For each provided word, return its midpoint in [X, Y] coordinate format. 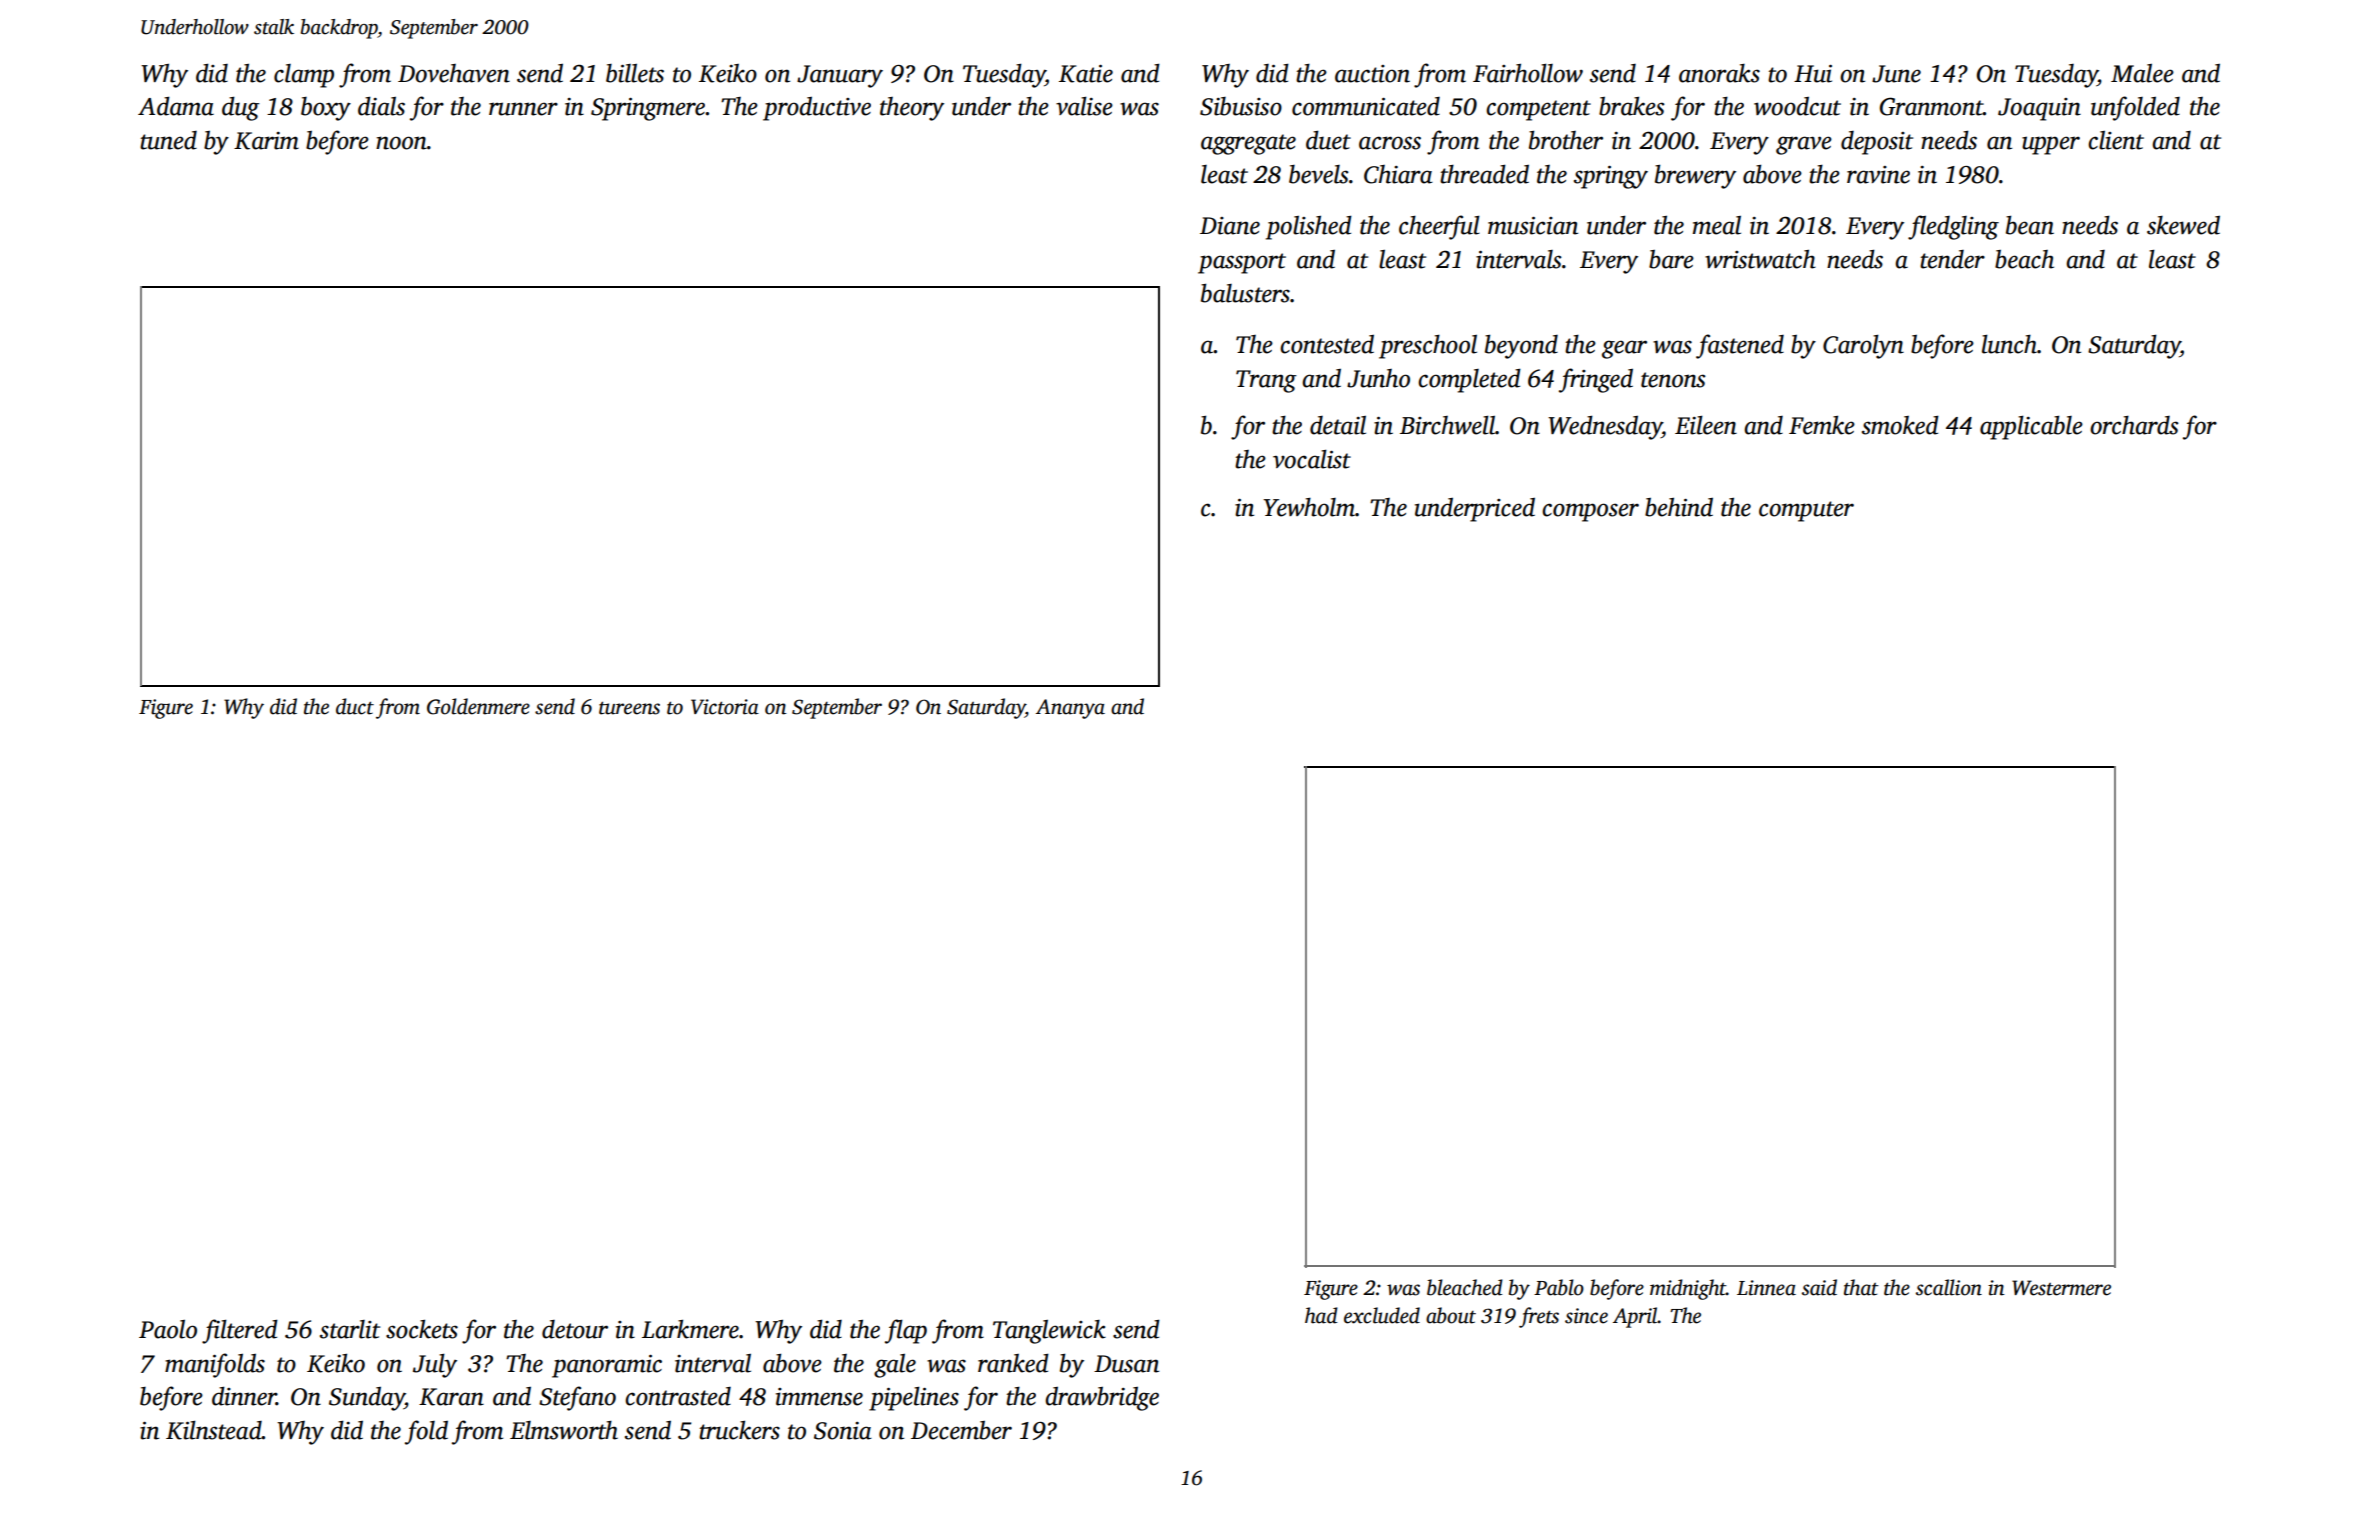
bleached [1465, 1287]
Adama [176, 106]
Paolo [168, 1329]
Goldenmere [478, 706]
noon [401, 143]
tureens [629, 708]
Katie [1086, 74]
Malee [2142, 73]
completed [1469, 380]
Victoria [725, 707]
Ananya [1070, 709]
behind [1679, 507]
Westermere [2061, 1288]
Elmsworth [564, 1430]
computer [1806, 511]
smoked [1900, 425]
